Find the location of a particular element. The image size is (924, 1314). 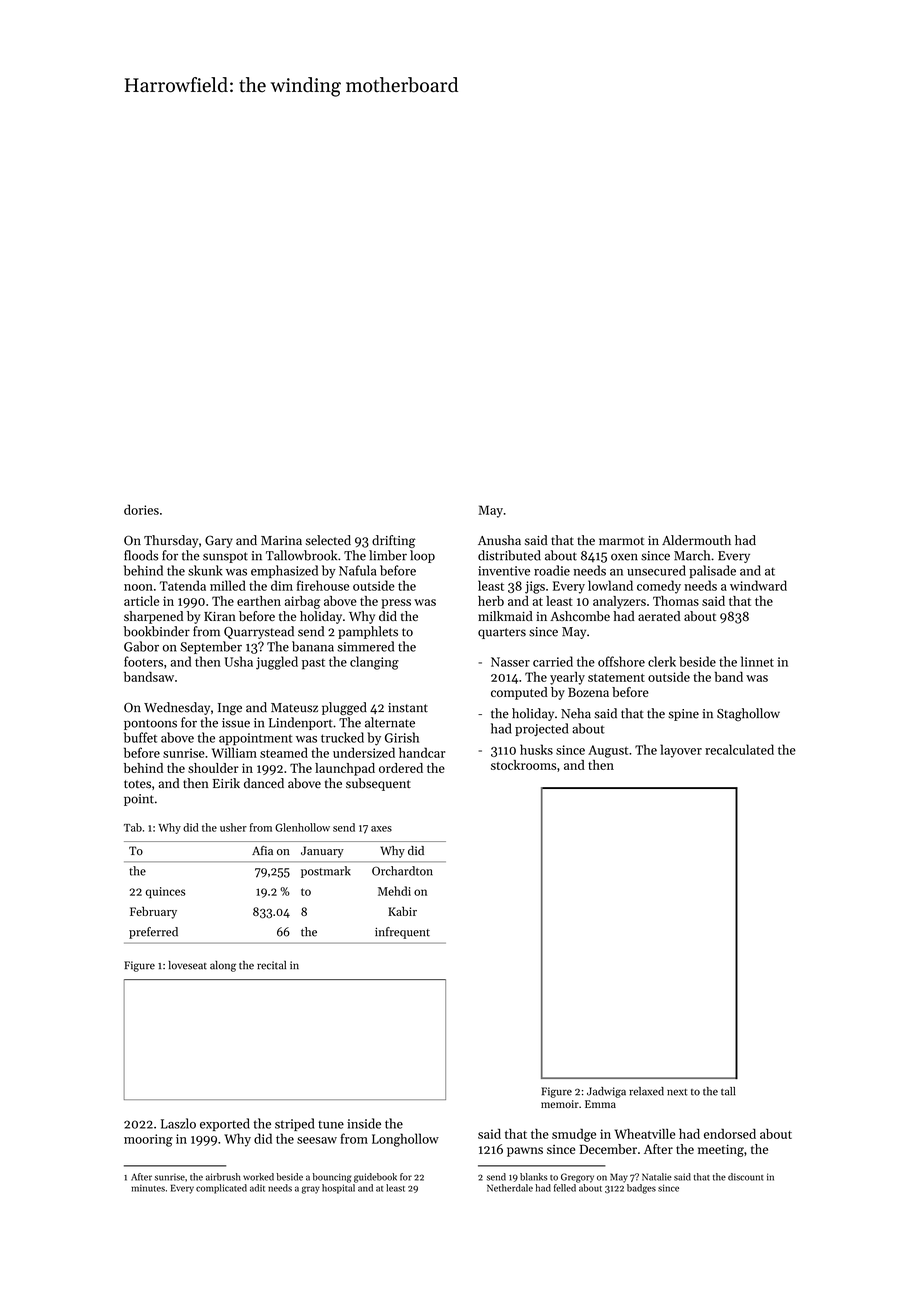

instant is located at coordinates (408, 708).
